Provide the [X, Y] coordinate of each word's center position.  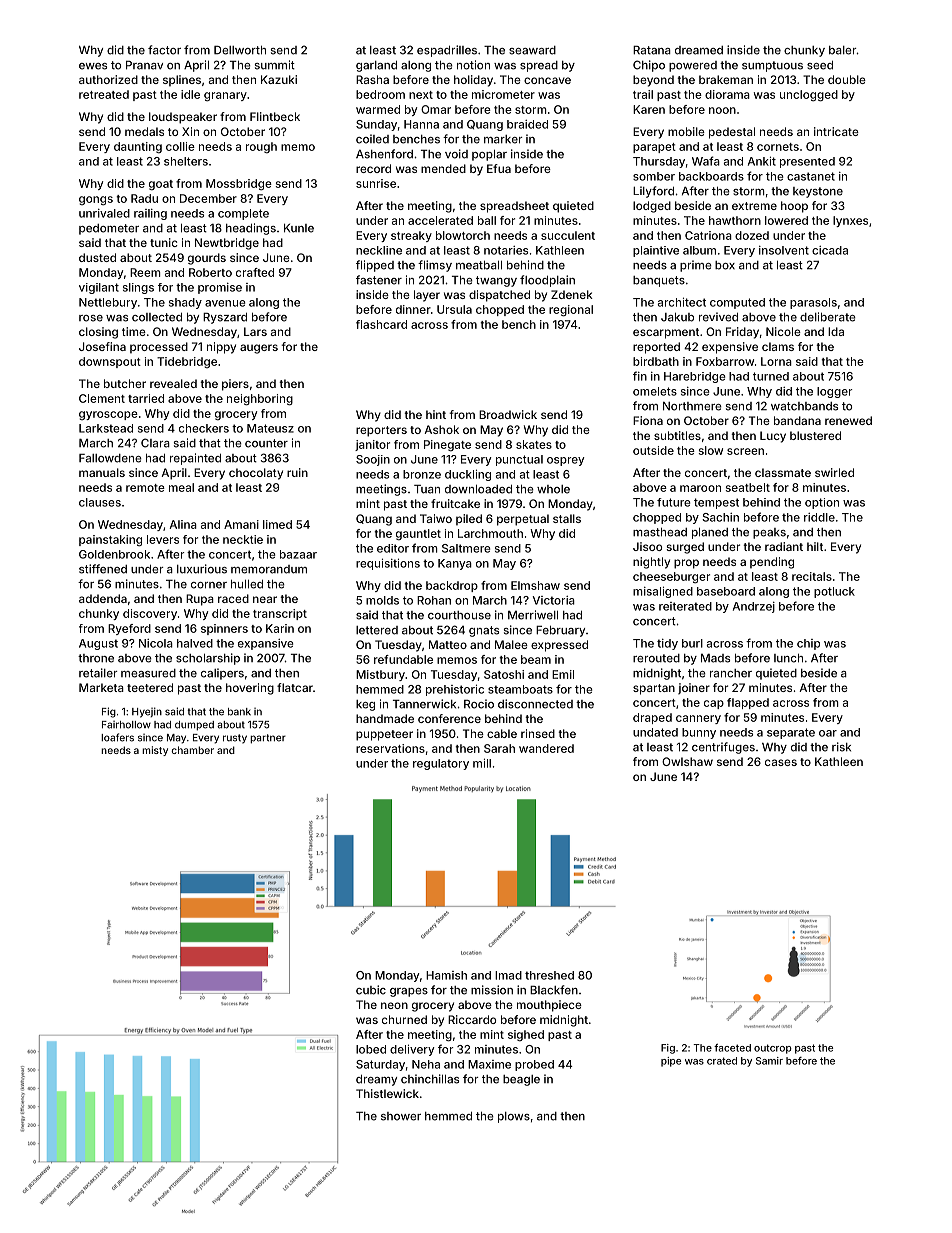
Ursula [454, 309]
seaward [532, 50]
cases [781, 762]
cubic [371, 990]
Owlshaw [687, 761]
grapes [409, 992]
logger [835, 392]
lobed [371, 1049]
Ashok [441, 429]
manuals [102, 472]
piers [235, 385]
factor [164, 50]
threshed [549, 975]
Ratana [652, 50]
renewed [848, 420]
